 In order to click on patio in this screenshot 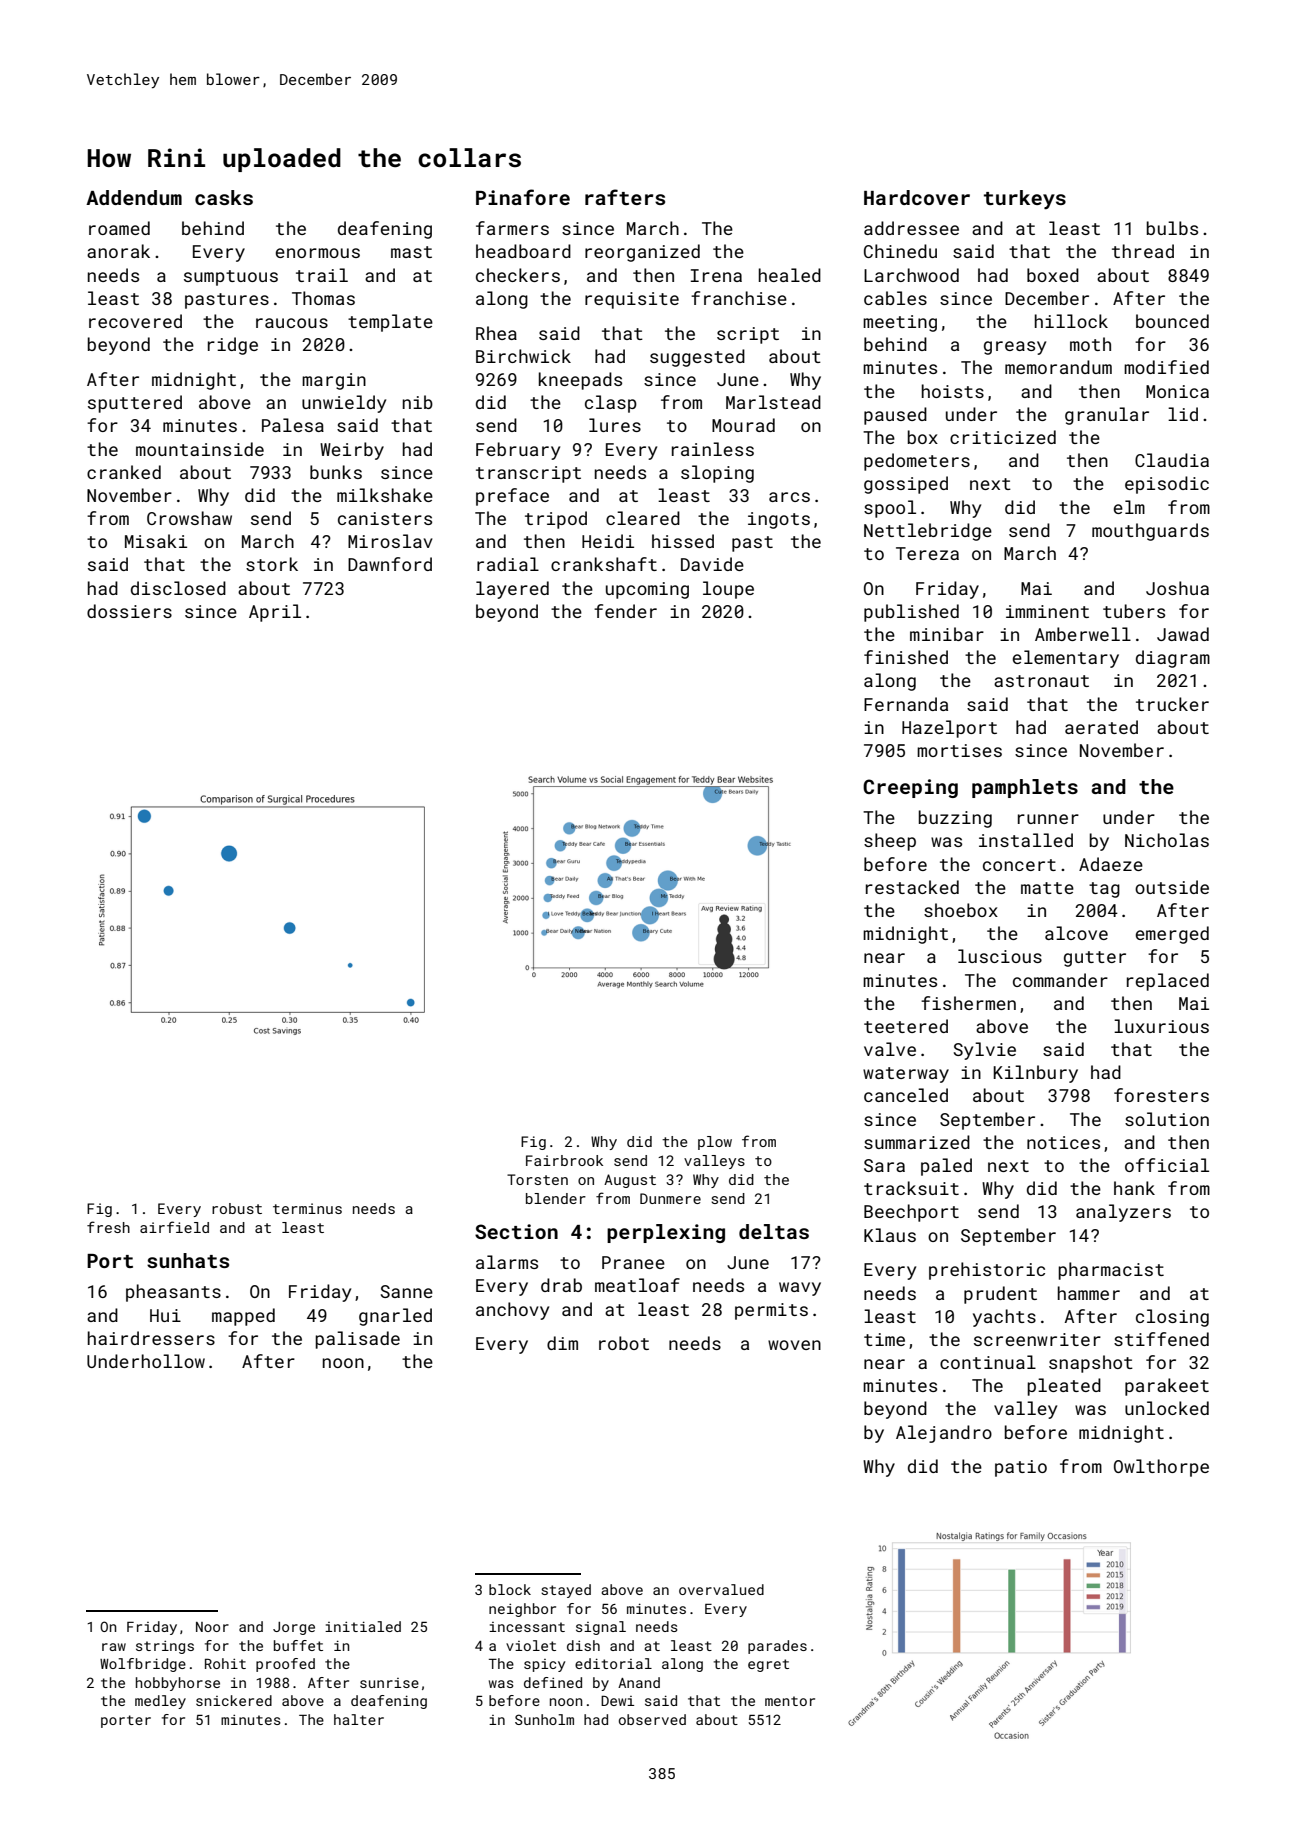, I will do `click(1021, 1468)`.
